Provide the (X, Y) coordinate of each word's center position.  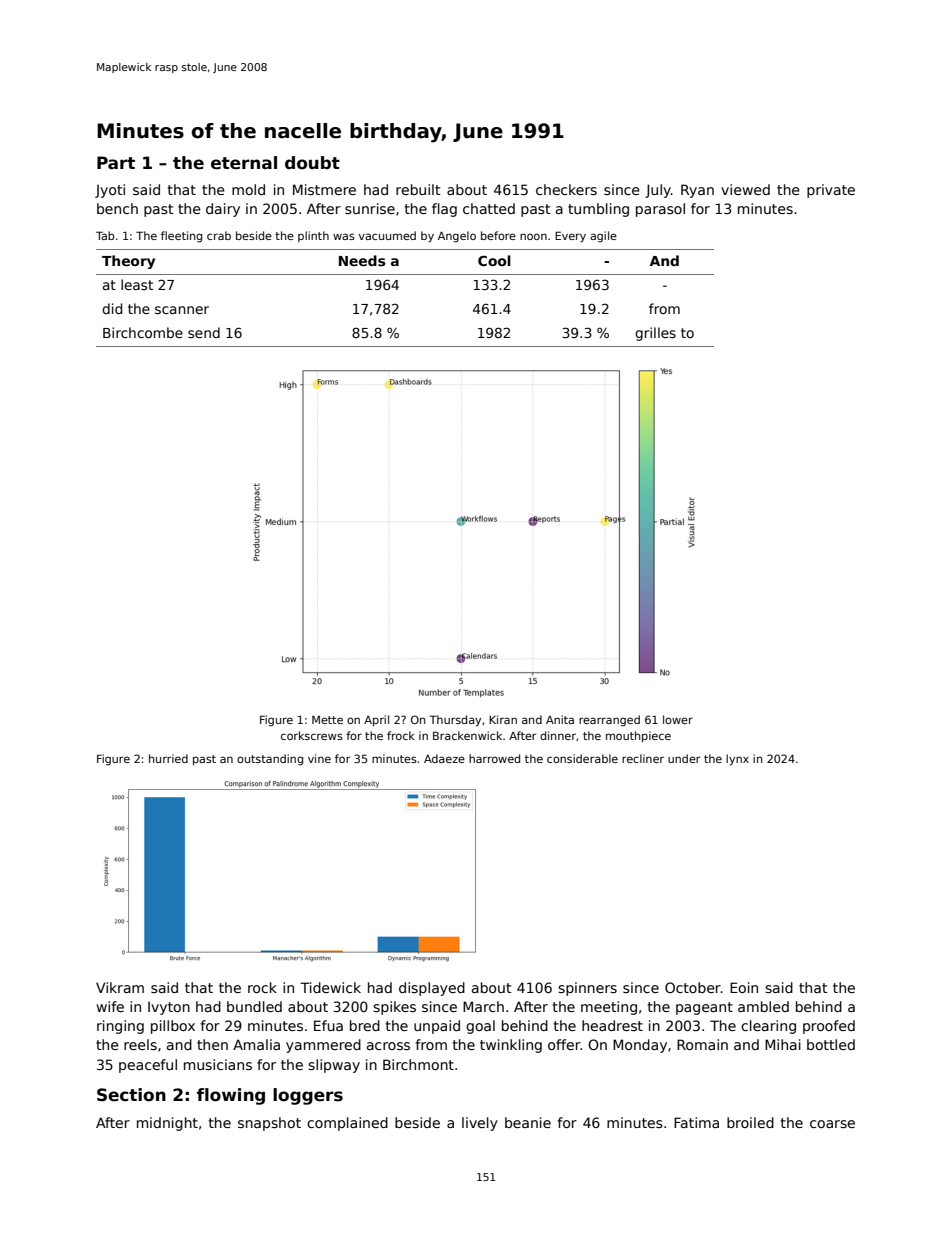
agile (603, 237)
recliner (643, 758)
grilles (655, 334)
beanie (528, 1122)
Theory (128, 262)
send (204, 332)
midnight (167, 1124)
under (684, 758)
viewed (745, 189)
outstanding (270, 760)
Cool (494, 260)
